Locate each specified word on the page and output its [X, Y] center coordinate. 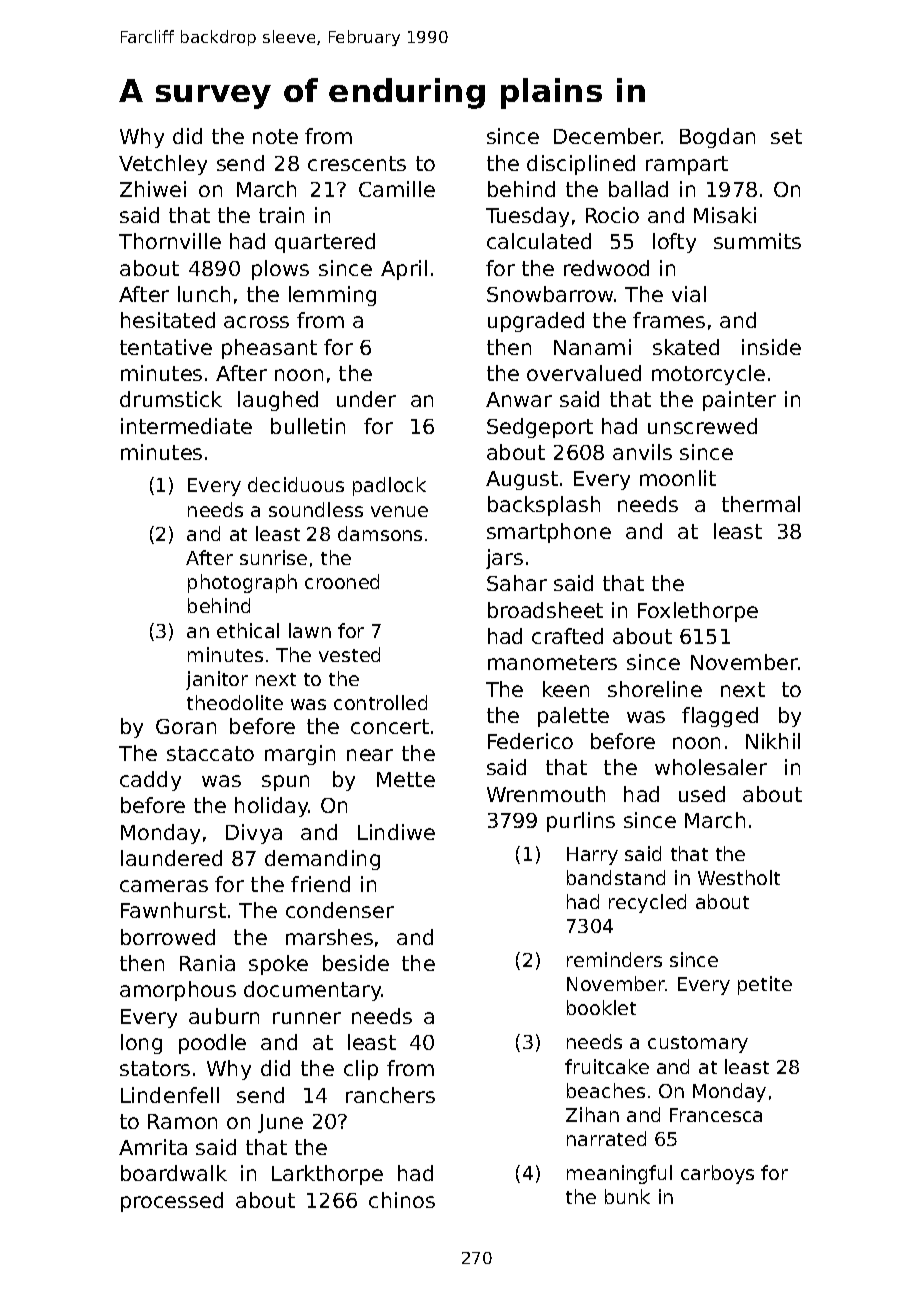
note [275, 136]
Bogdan [717, 138]
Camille [397, 189]
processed [172, 1202]
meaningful [619, 1174]
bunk [627, 1196]
